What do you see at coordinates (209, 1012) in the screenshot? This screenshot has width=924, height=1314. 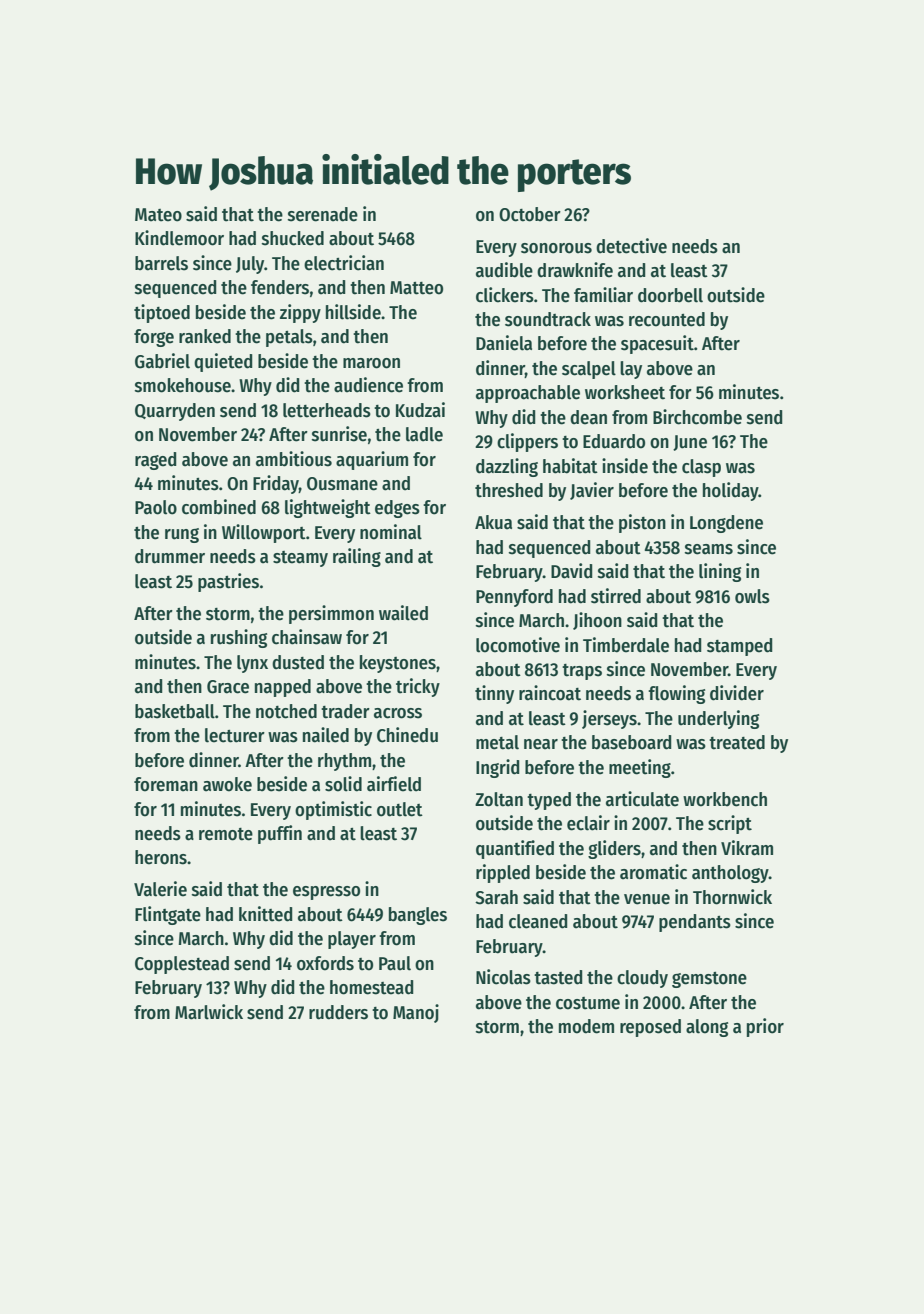 I see `Marlwick` at bounding box center [209, 1012].
